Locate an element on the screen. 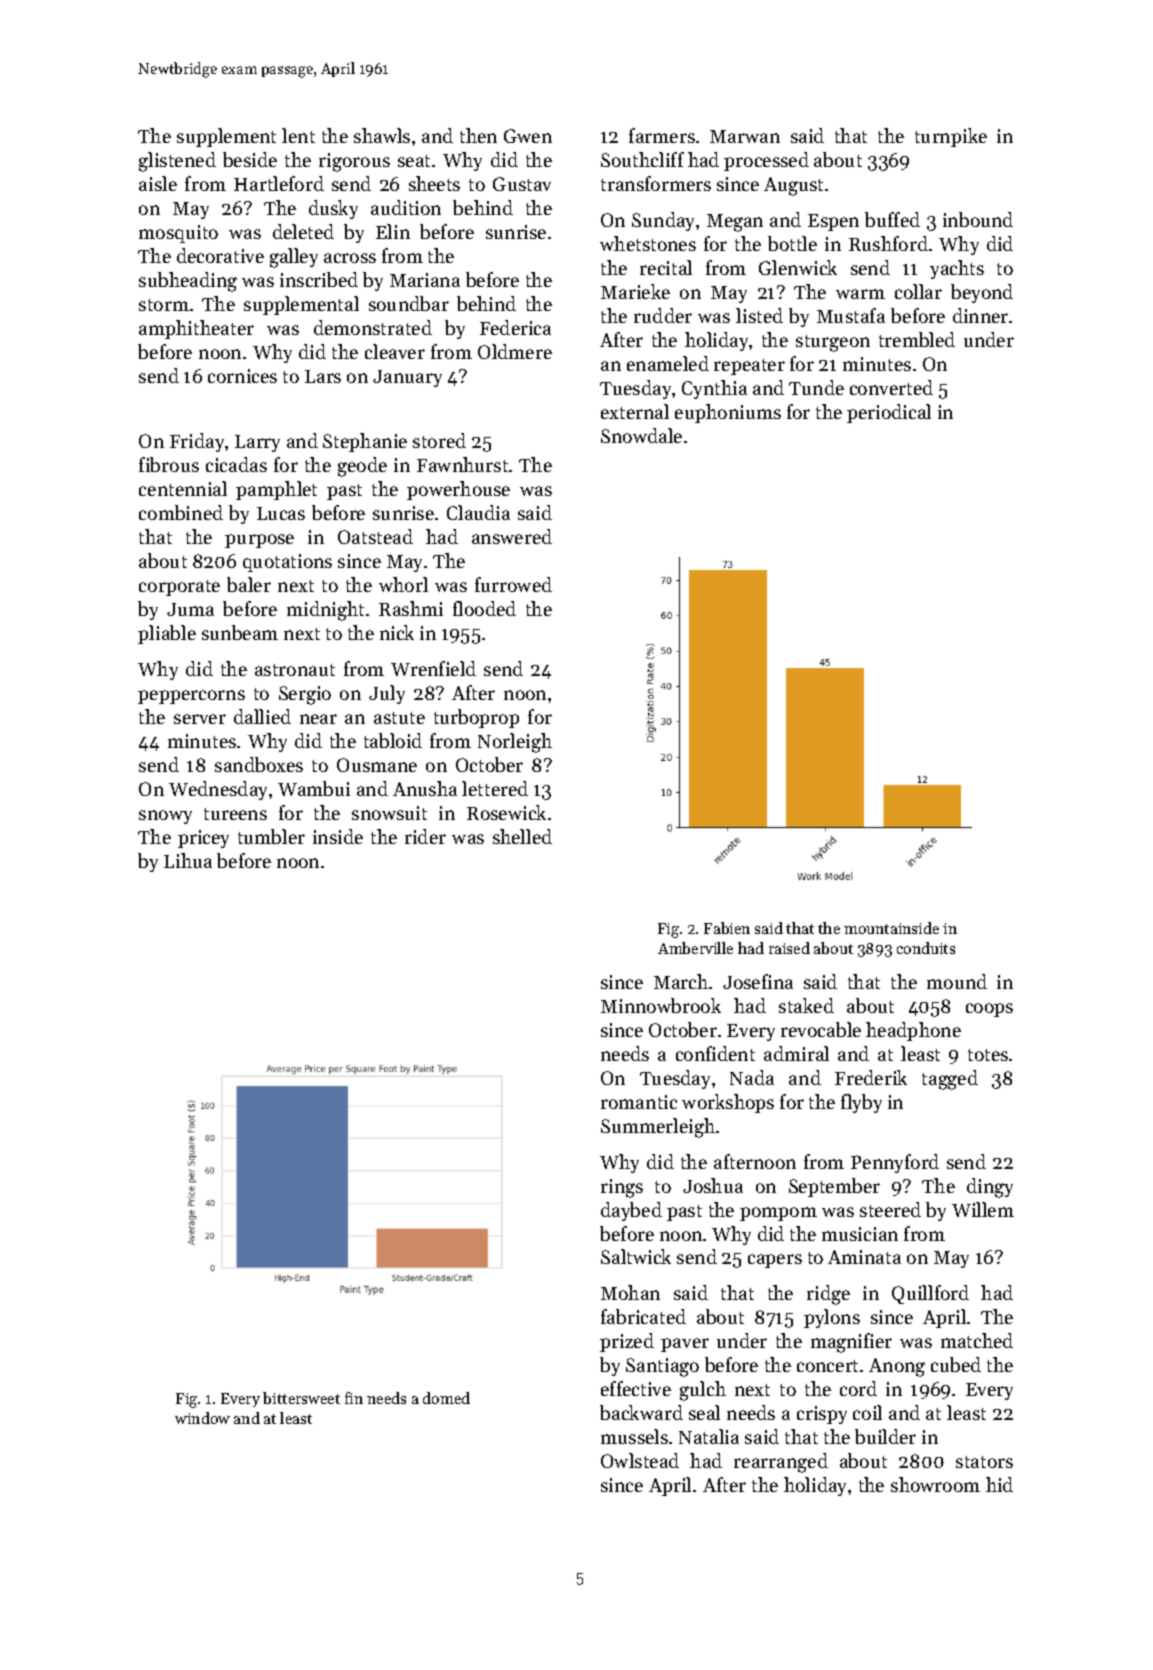 This screenshot has width=1153, height=1670. near is located at coordinates (318, 719).
